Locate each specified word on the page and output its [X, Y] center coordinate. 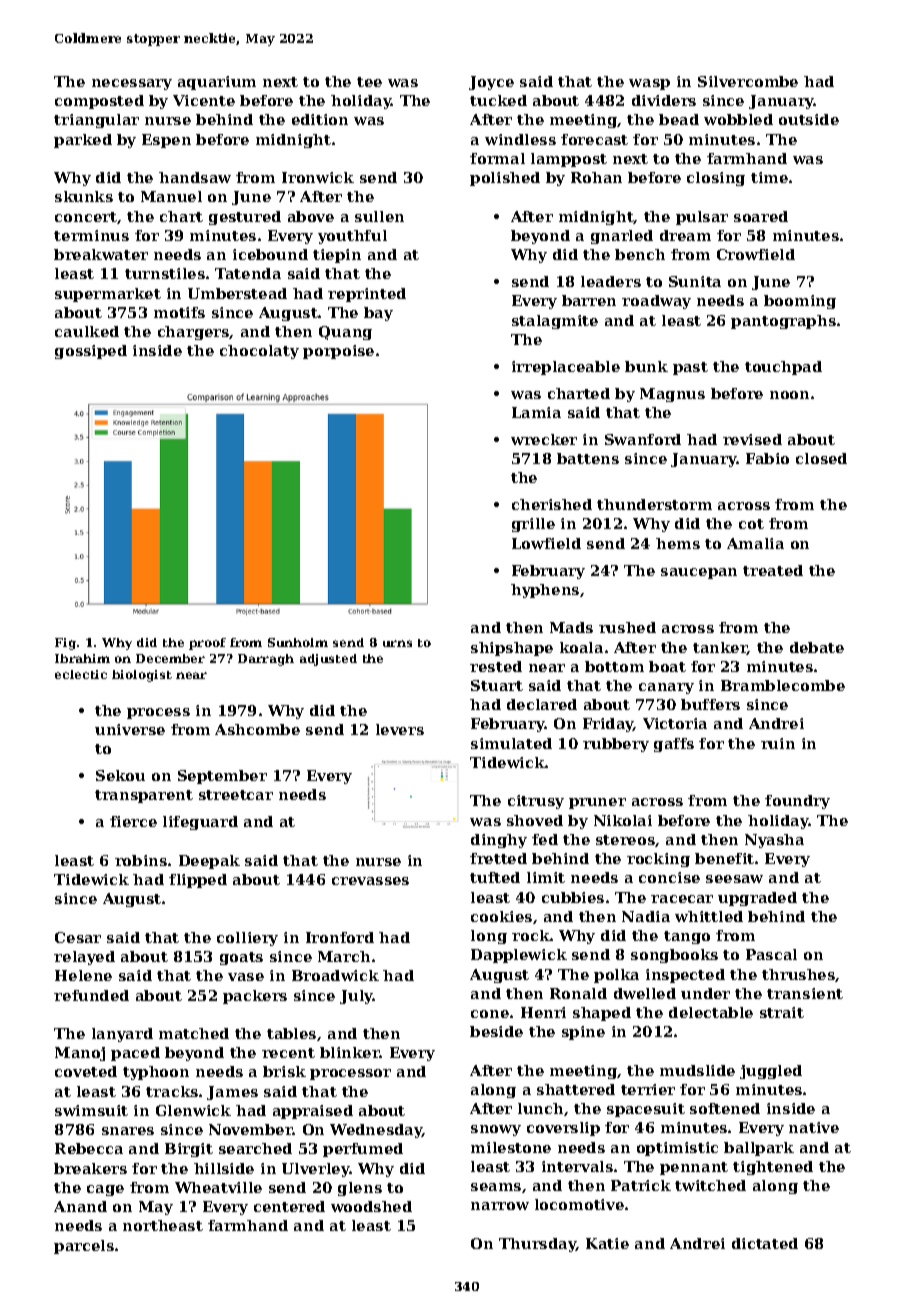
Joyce [491, 83]
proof [207, 644]
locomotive [579, 1204]
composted [99, 102]
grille [533, 525]
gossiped [91, 352]
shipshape [512, 649]
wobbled [738, 119]
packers [255, 997]
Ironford [340, 937]
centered [289, 1206]
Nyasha [774, 841]
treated [773, 570]
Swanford [643, 439]
